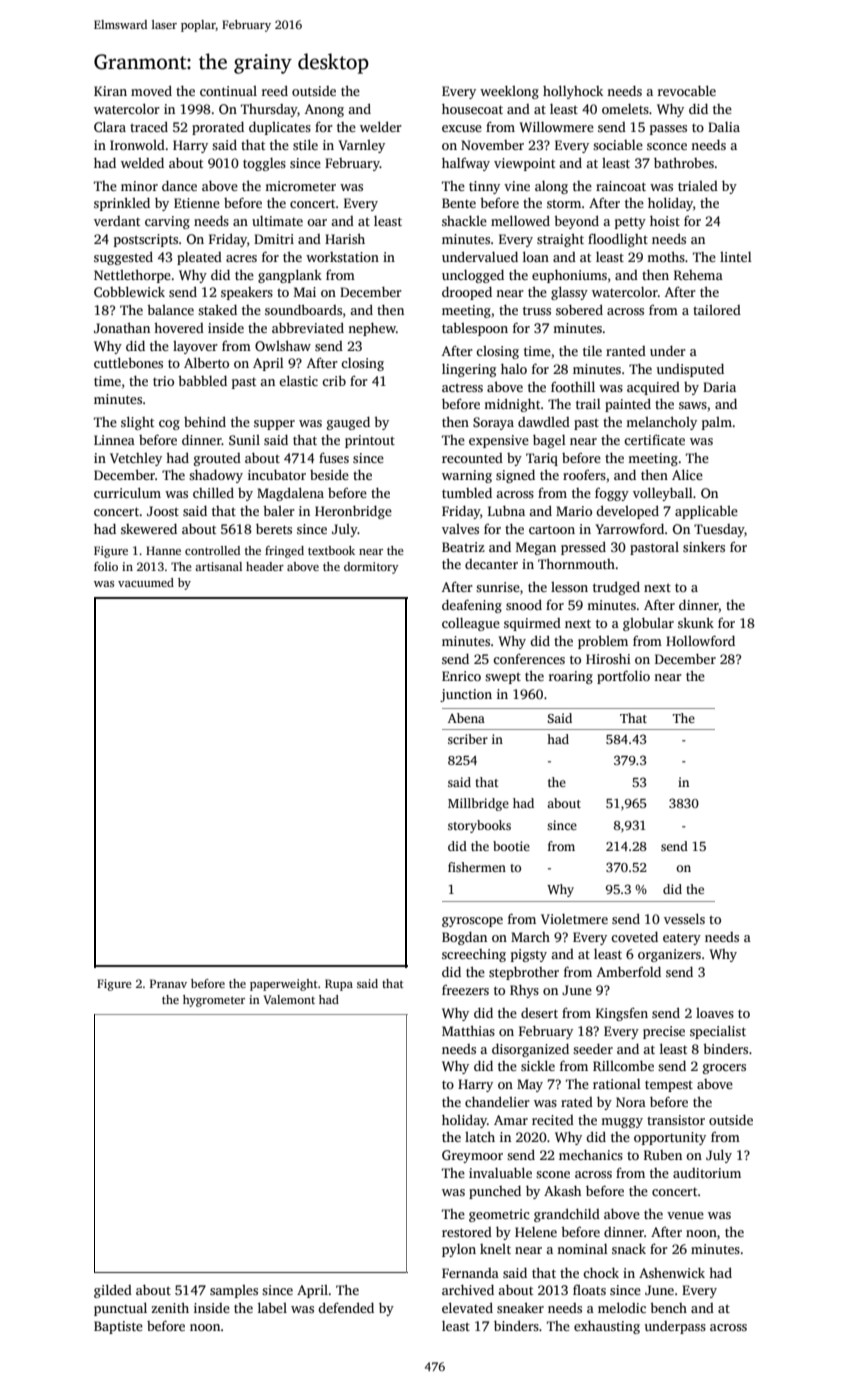 The width and height of the page is (849, 1400). I want to click on halo, so click(514, 369).
